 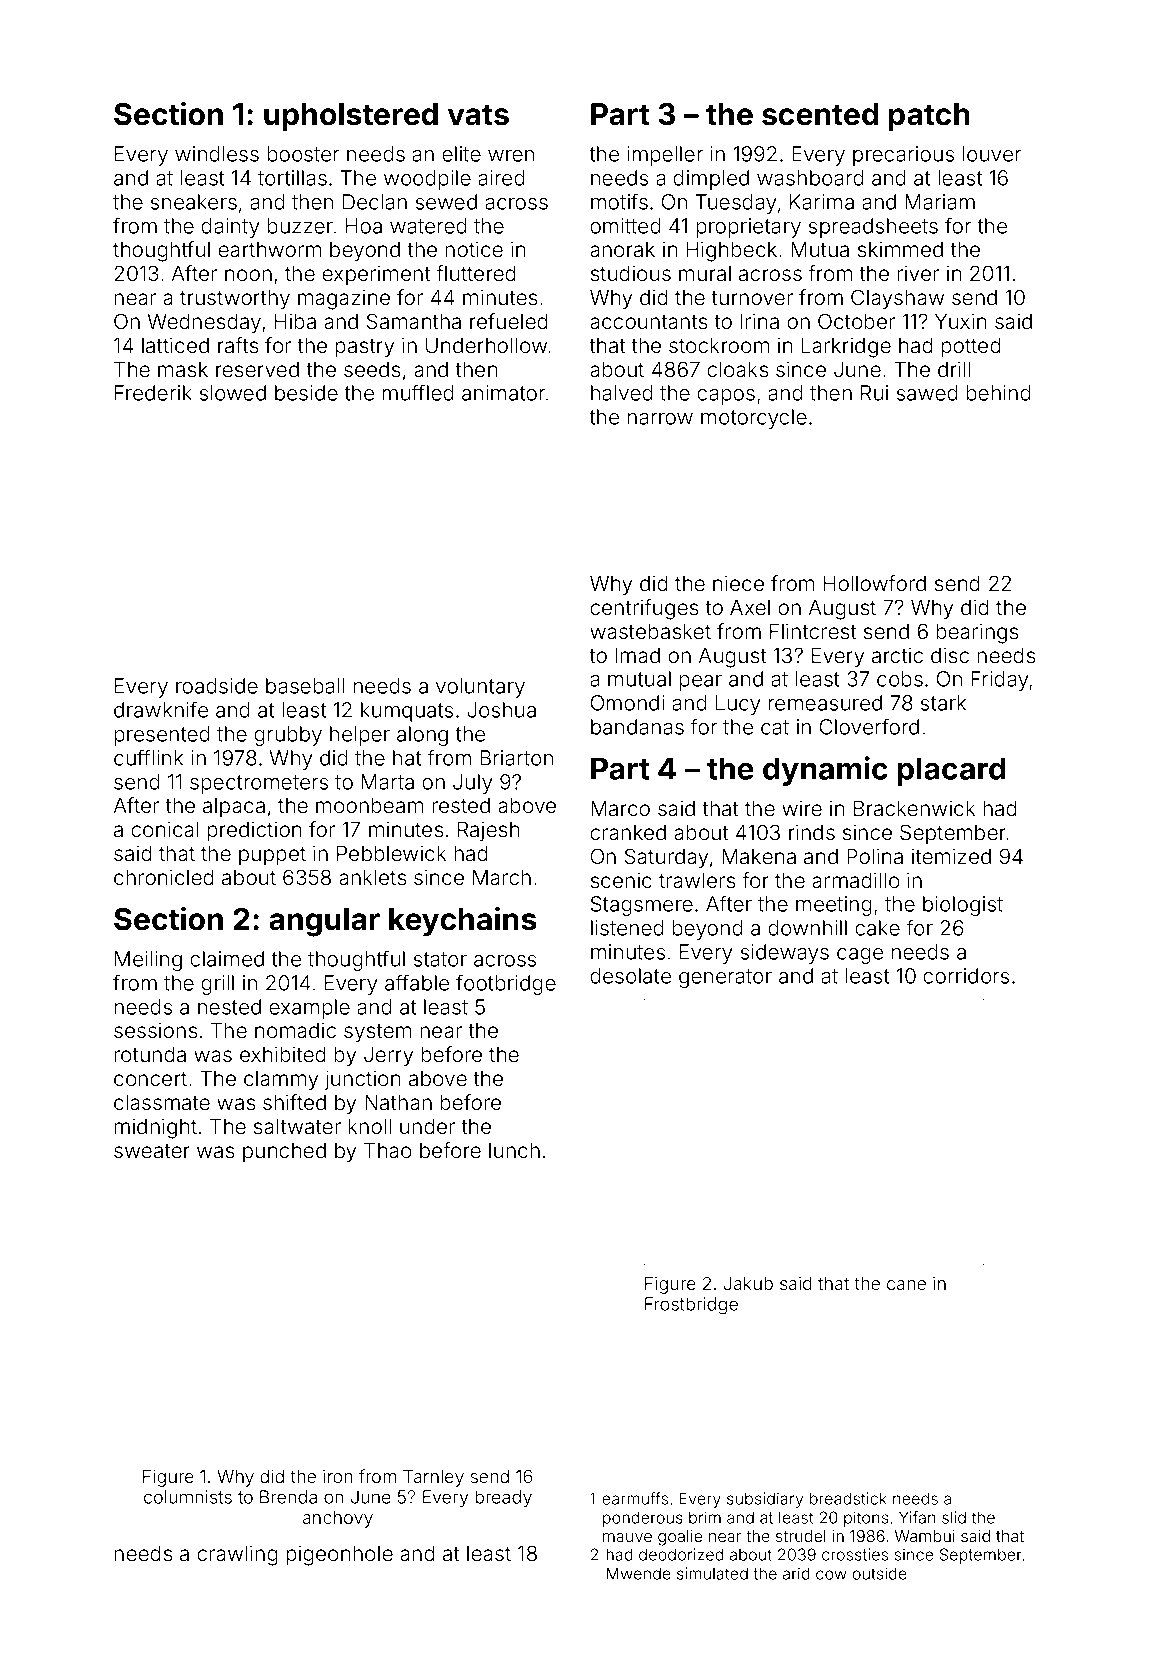 What do you see at coordinates (748, 1283) in the image?
I see `Jakub` at bounding box center [748, 1283].
